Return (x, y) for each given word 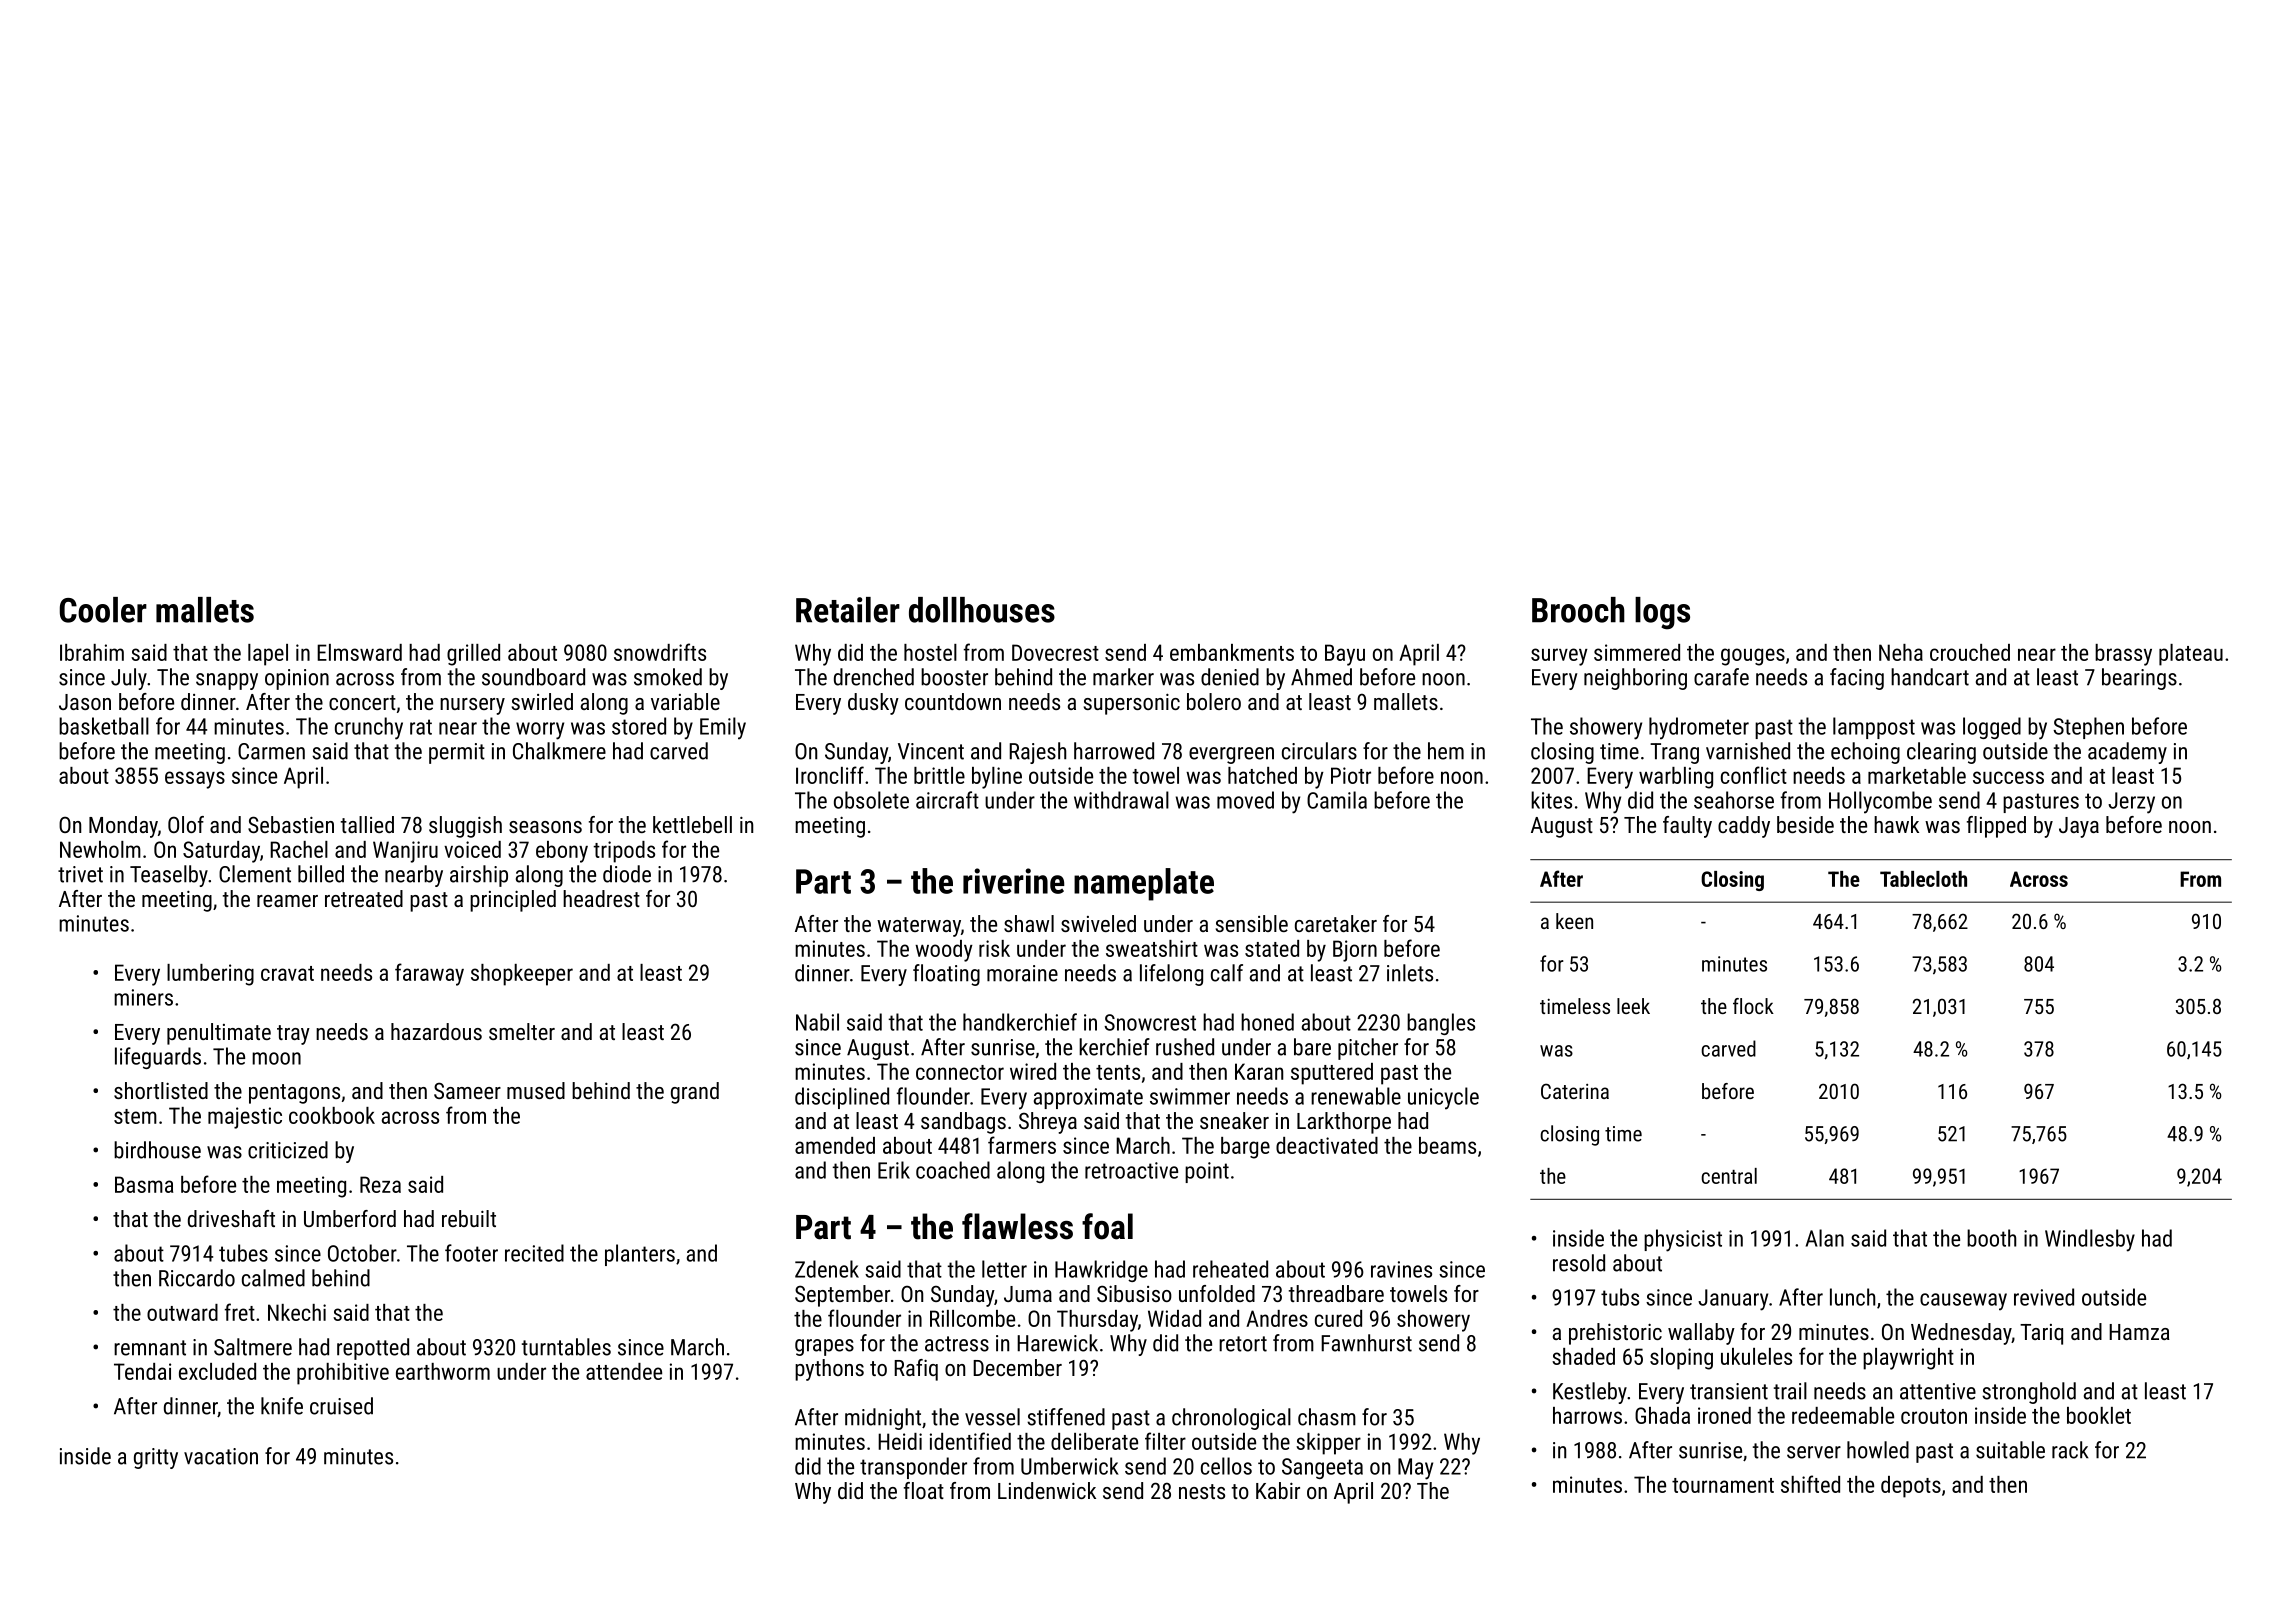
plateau (2191, 655)
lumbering (210, 975)
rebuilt (469, 1218)
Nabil (817, 1022)
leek (1633, 1006)
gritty (156, 1458)
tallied (367, 824)
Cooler (103, 610)
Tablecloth (1923, 879)
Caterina (1575, 1091)
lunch (1852, 1297)
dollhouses (982, 610)
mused (536, 1090)
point (1207, 1172)
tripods (624, 852)
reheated (1230, 1269)
